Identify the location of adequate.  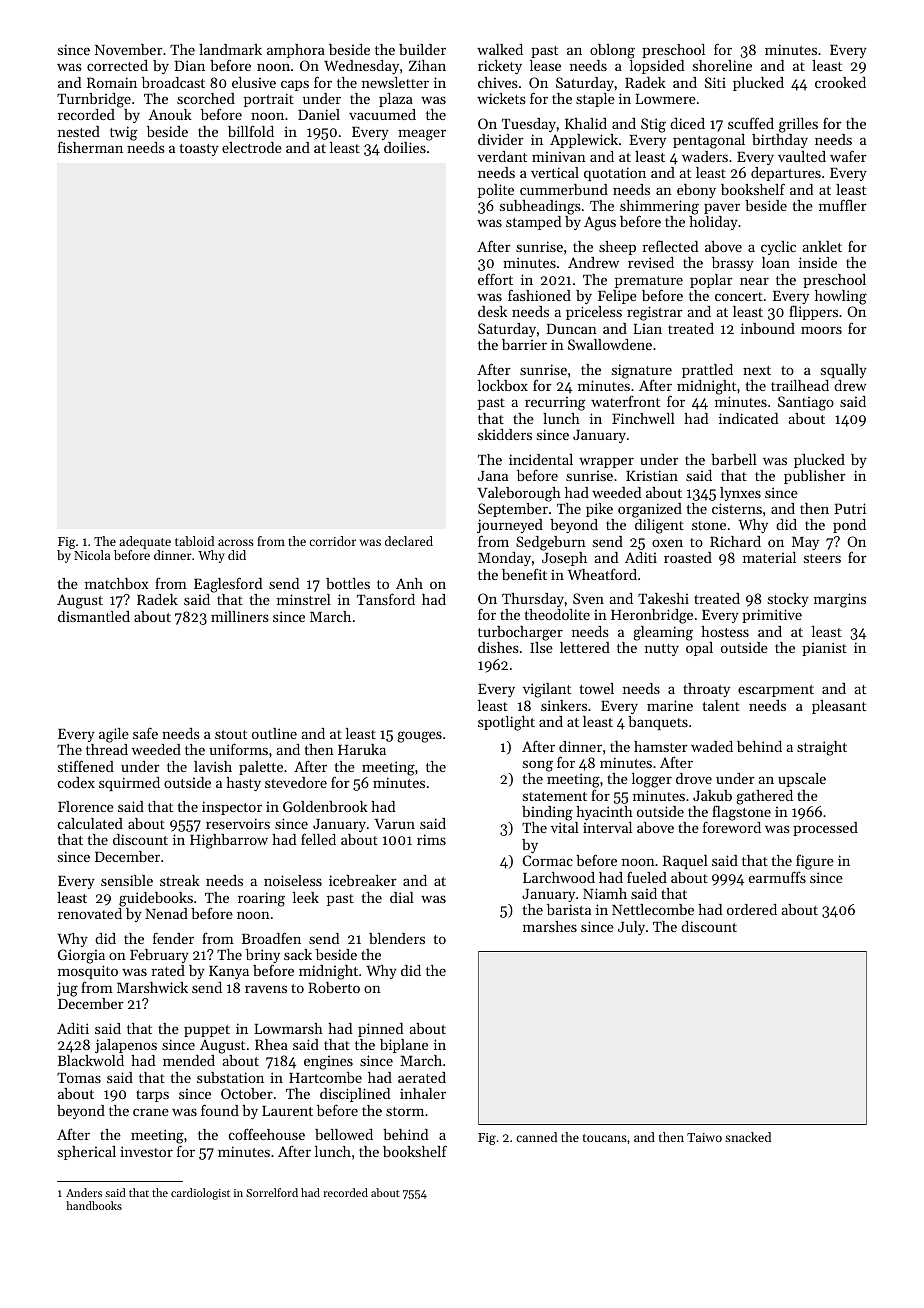
(145, 542).
